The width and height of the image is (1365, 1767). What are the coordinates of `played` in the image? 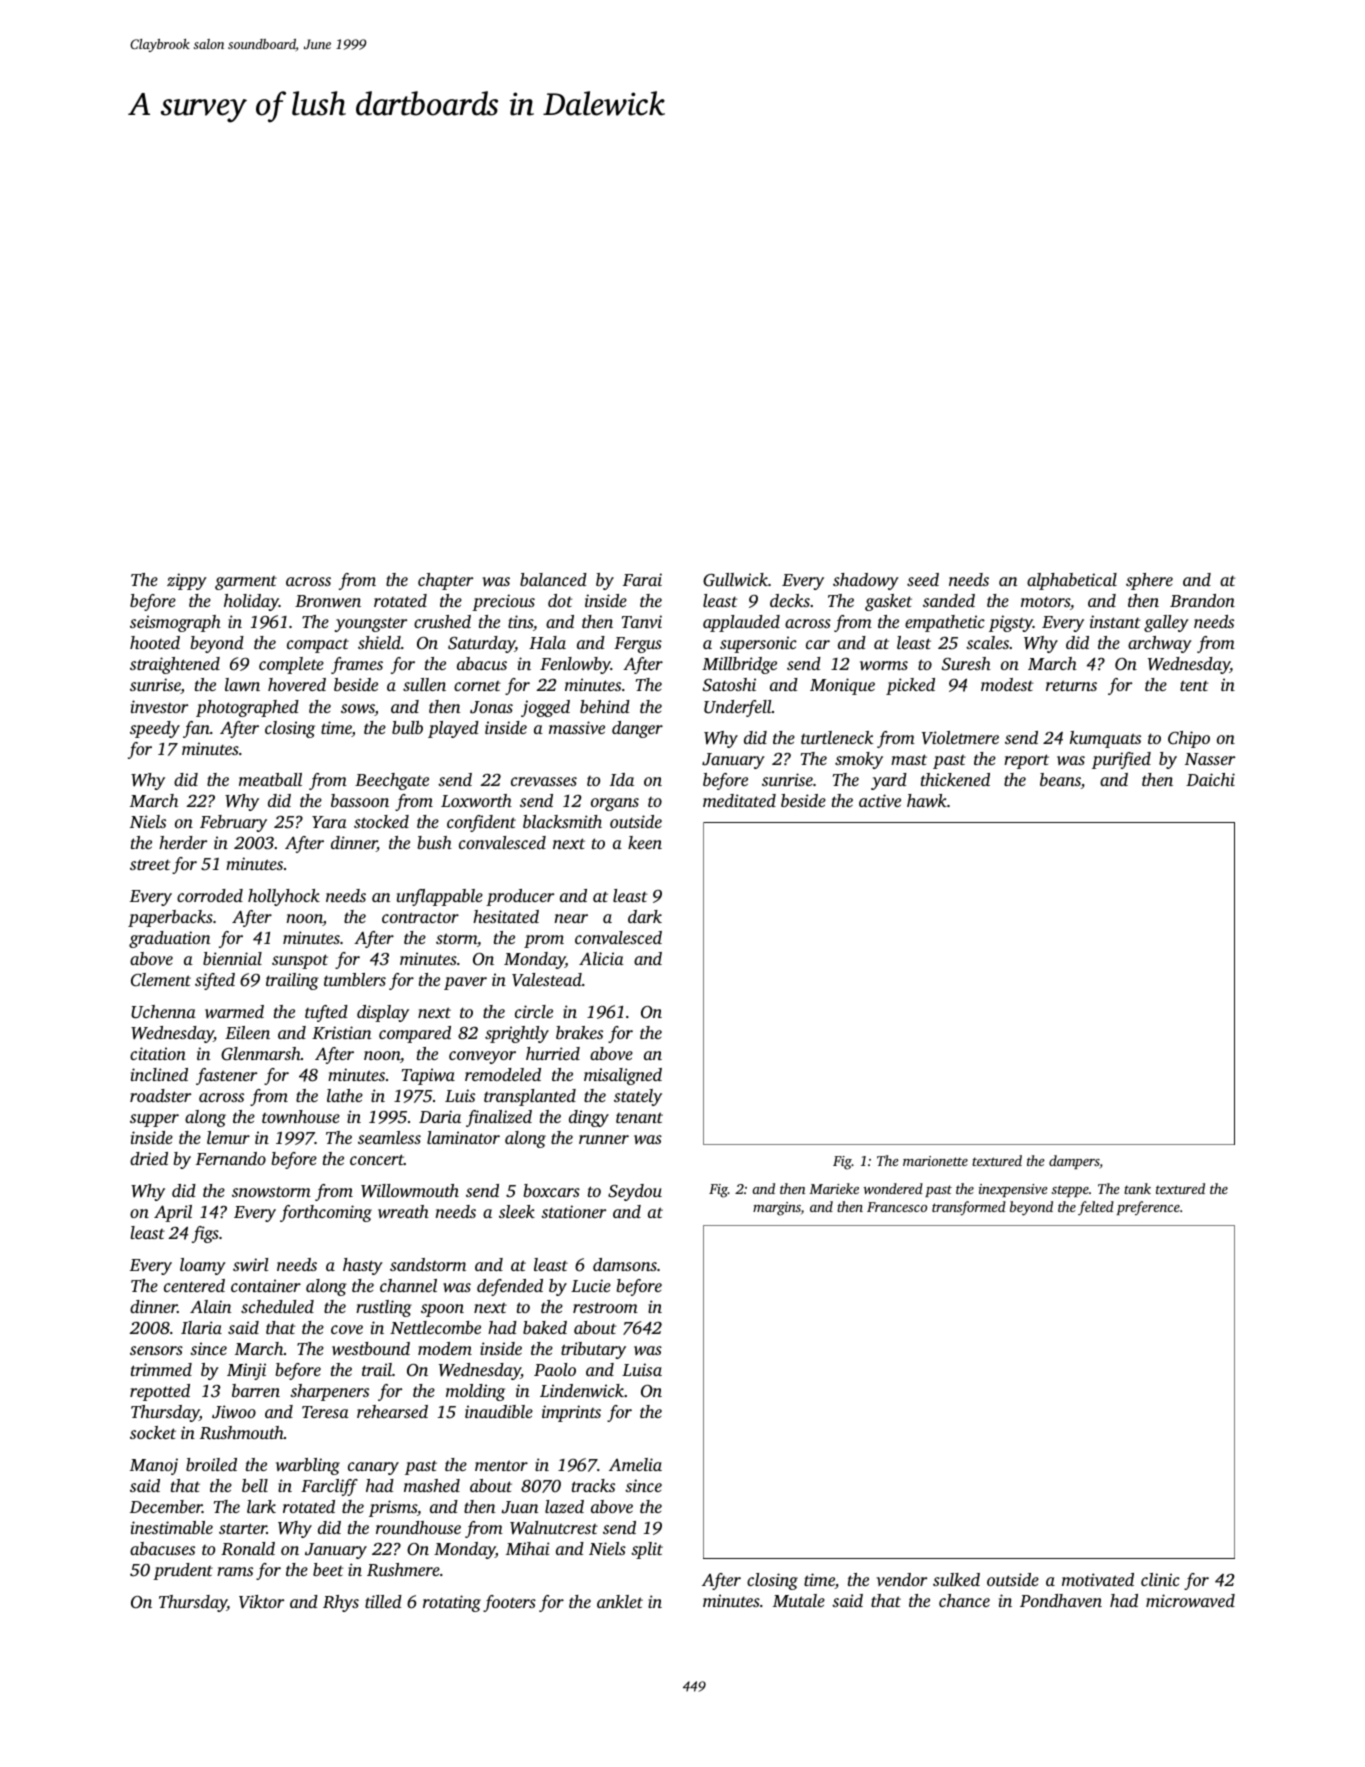 It's located at (453, 729).
